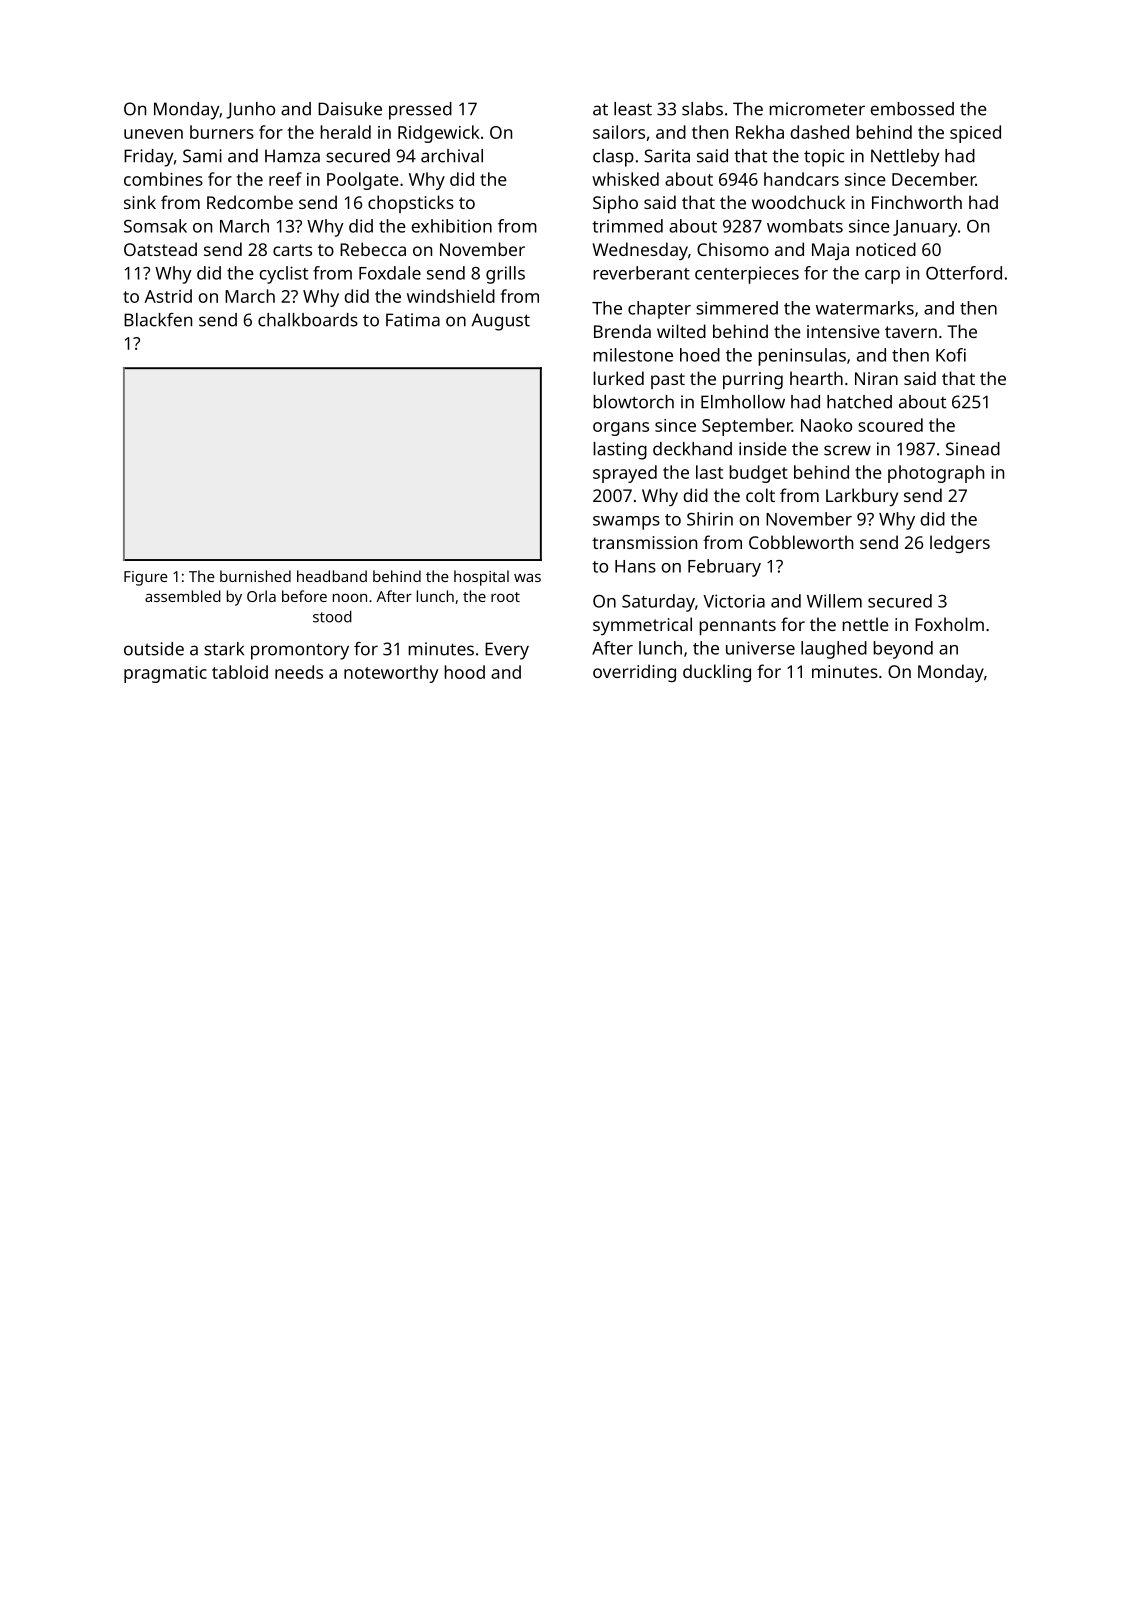  I want to click on noteworthy, so click(391, 674).
